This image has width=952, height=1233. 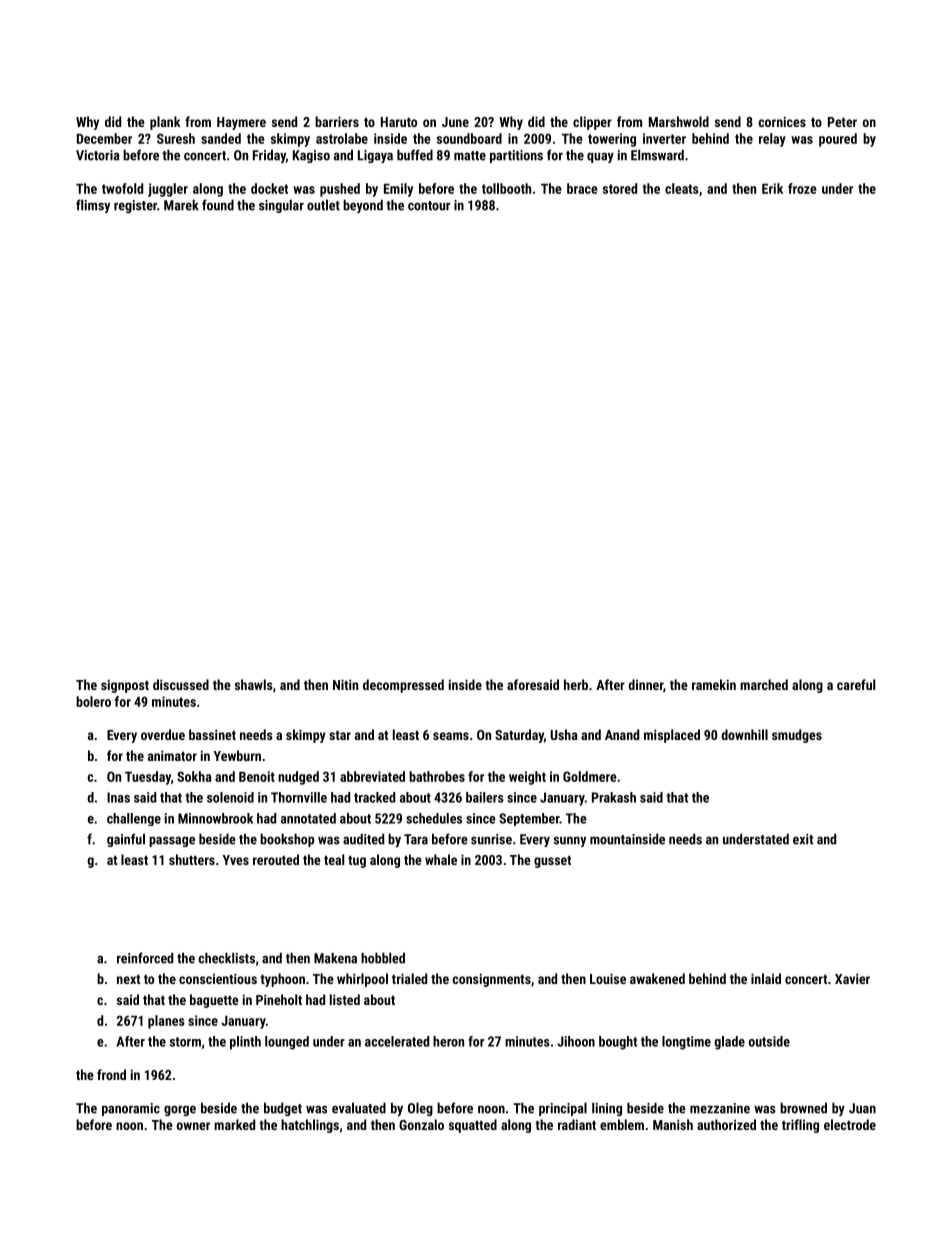 What do you see at coordinates (403, 686) in the image?
I see `decompressed` at bounding box center [403, 686].
